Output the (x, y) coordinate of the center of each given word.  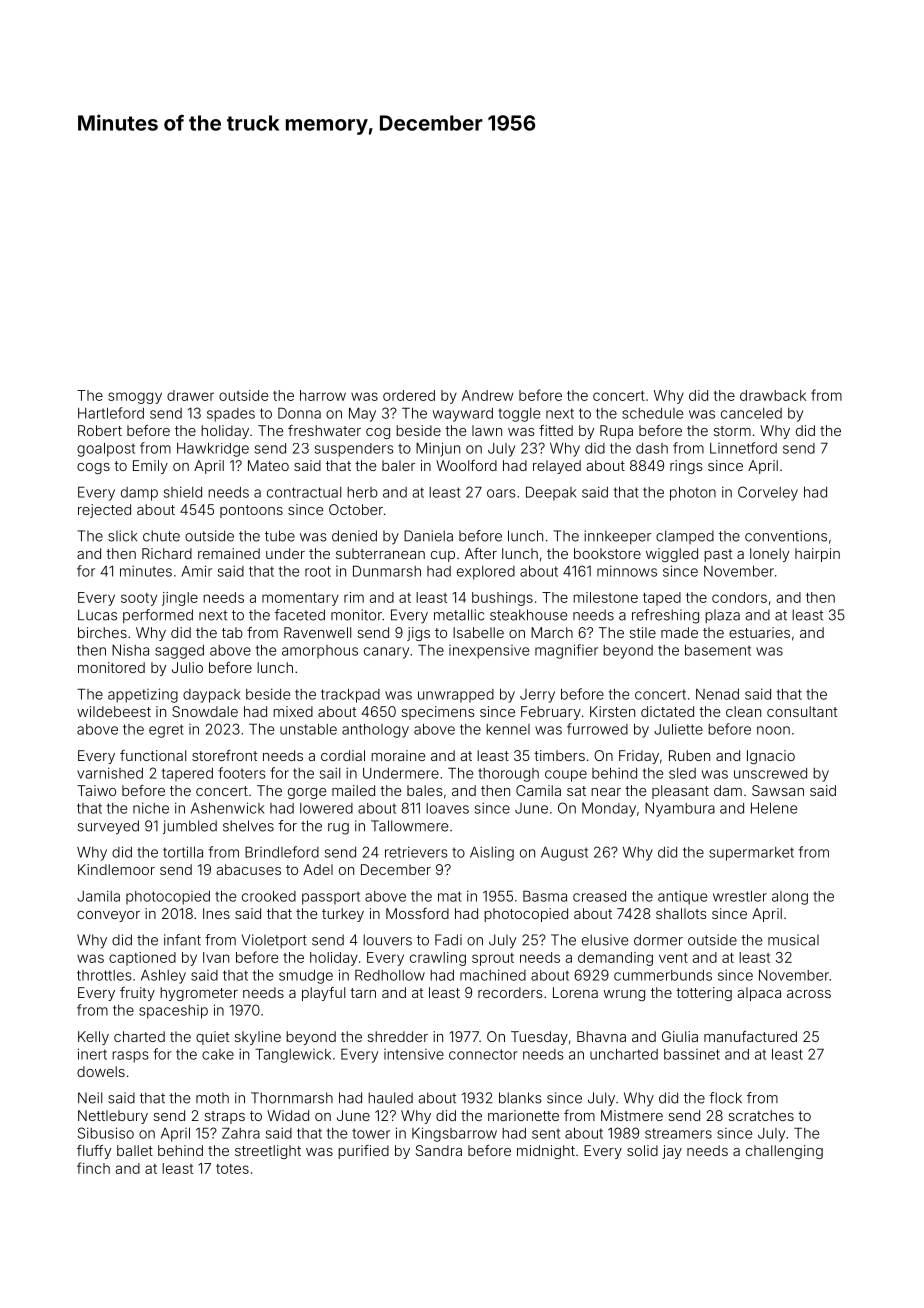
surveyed (108, 827)
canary (386, 653)
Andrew (487, 395)
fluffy (94, 1152)
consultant (802, 711)
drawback (773, 395)
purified (363, 1152)
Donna (299, 413)
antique (682, 897)
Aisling (492, 853)
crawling (438, 959)
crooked (269, 896)
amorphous (320, 652)
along (790, 898)
